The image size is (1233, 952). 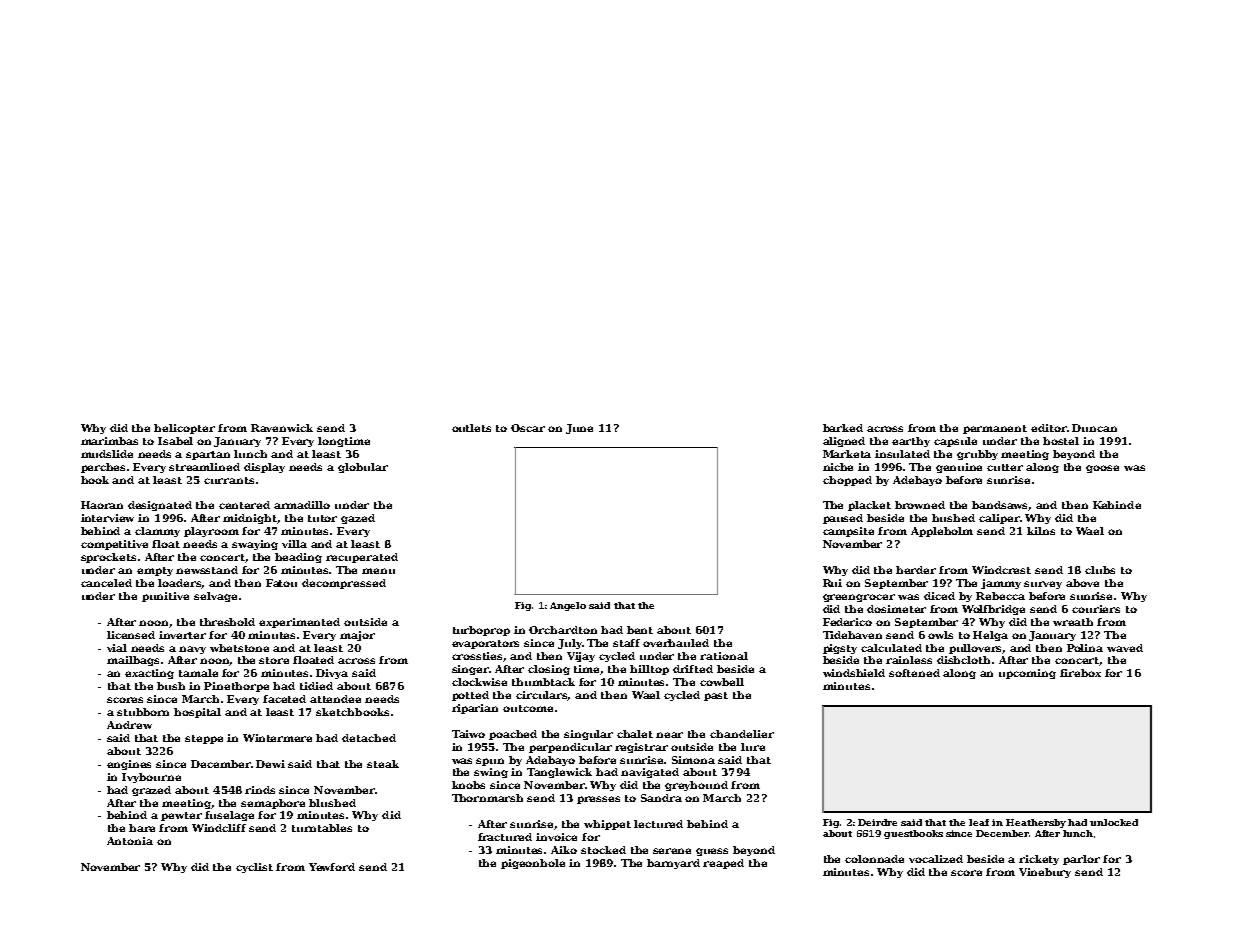 I want to click on Haoran, so click(x=102, y=505).
